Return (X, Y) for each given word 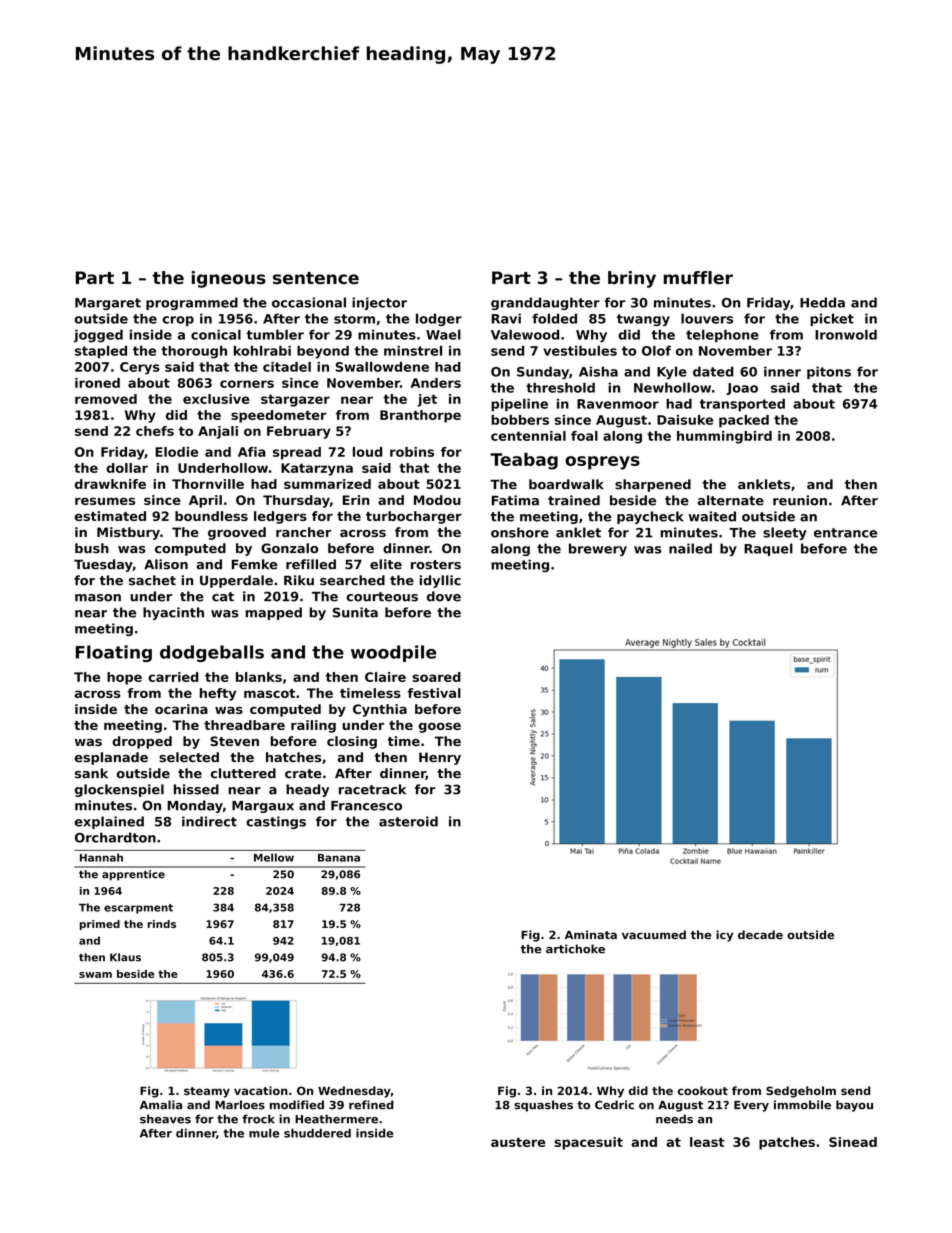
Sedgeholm (801, 1092)
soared (436, 677)
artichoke (575, 949)
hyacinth (173, 613)
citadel (287, 367)
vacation (261, 1090)
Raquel (768, 549)
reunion (800, 500)
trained (574, 500)
